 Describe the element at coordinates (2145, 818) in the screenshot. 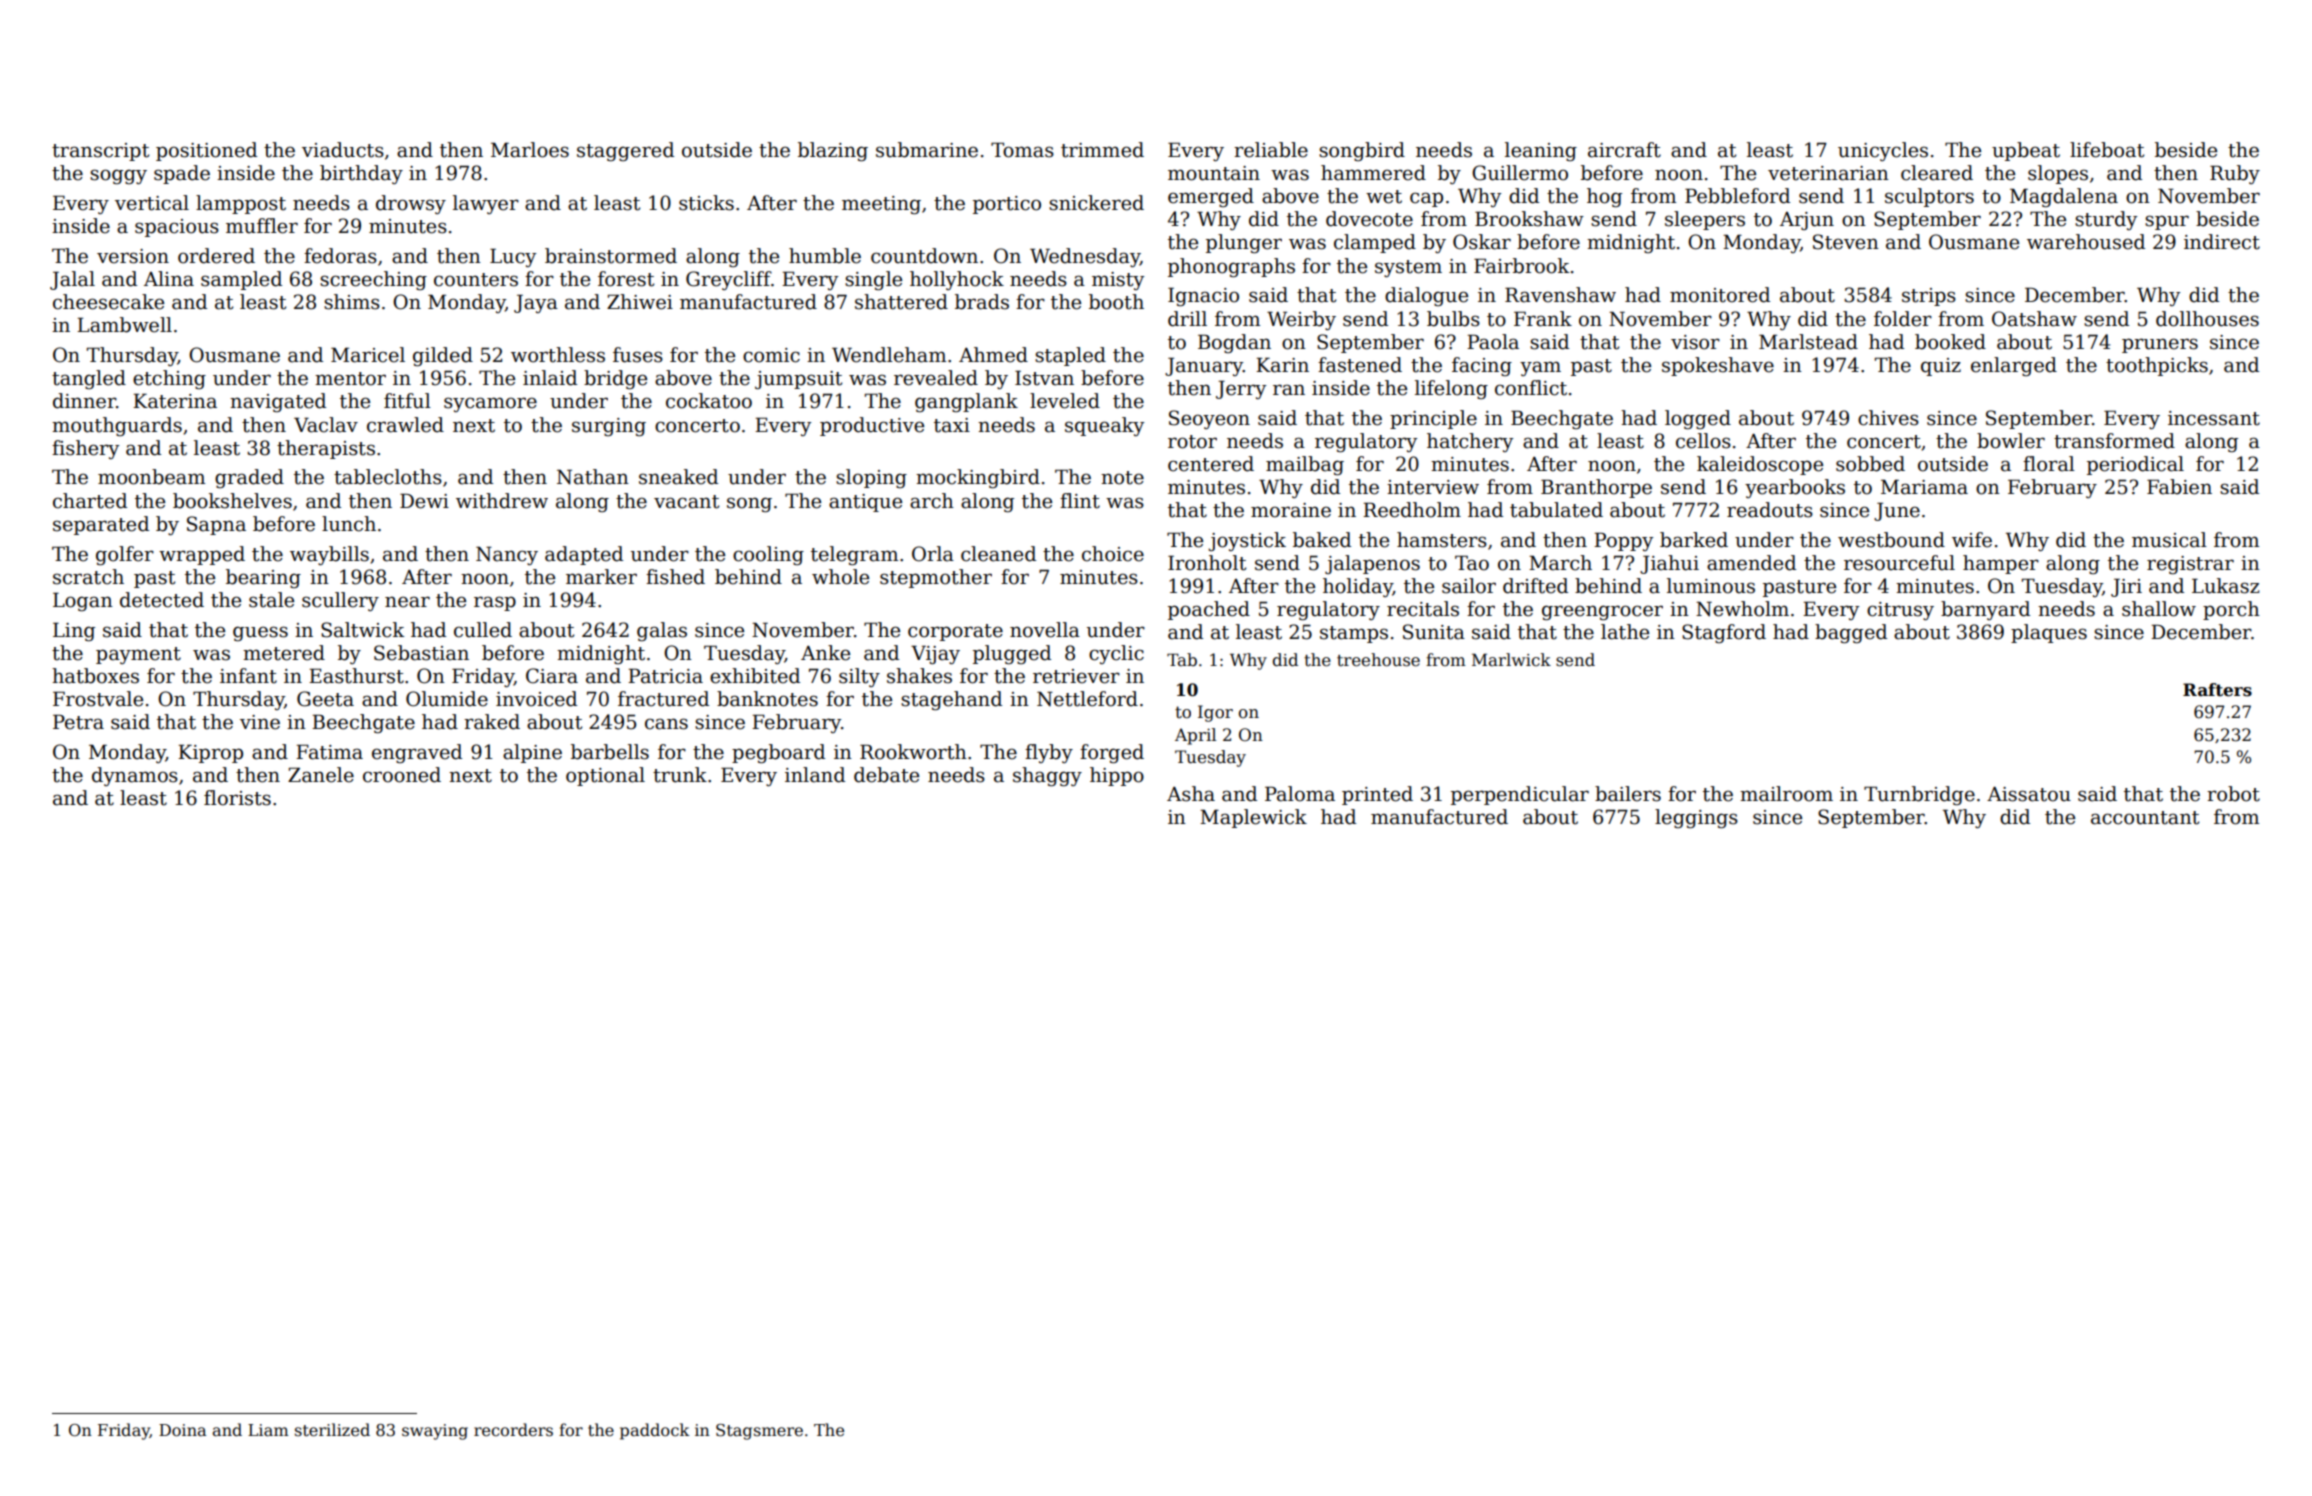

I see `accountant` at that location.
